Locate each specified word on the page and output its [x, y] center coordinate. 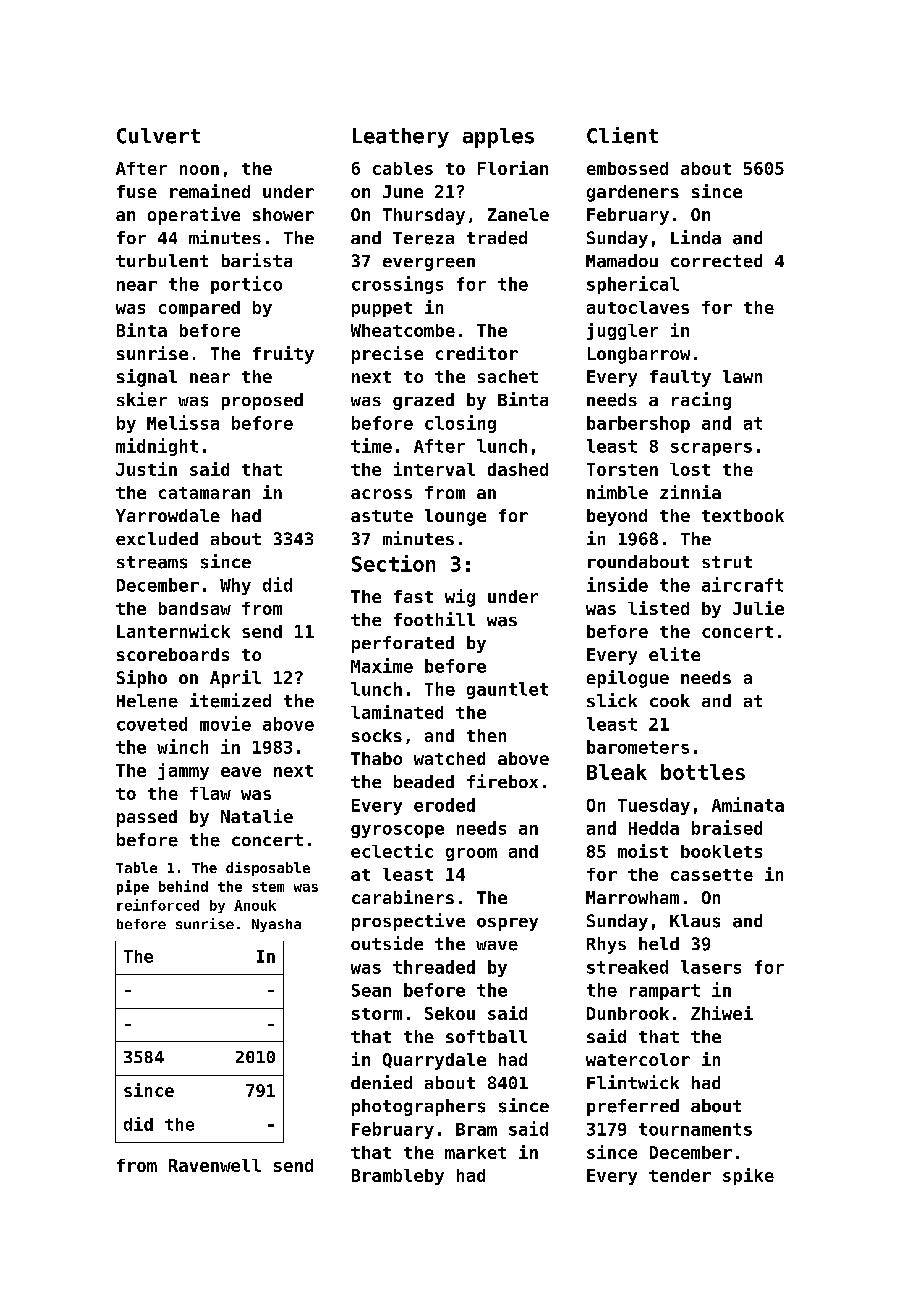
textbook [743, 515]
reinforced [158, 905]
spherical [633, 285]
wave [497, 946]
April [235, 679]
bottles [703, 772]
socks [377, 735]
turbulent [162, 260]
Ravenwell [215, 1165]
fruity [283, 355]
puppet [382, 309]
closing [460, 424]
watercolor [638, 1059]
